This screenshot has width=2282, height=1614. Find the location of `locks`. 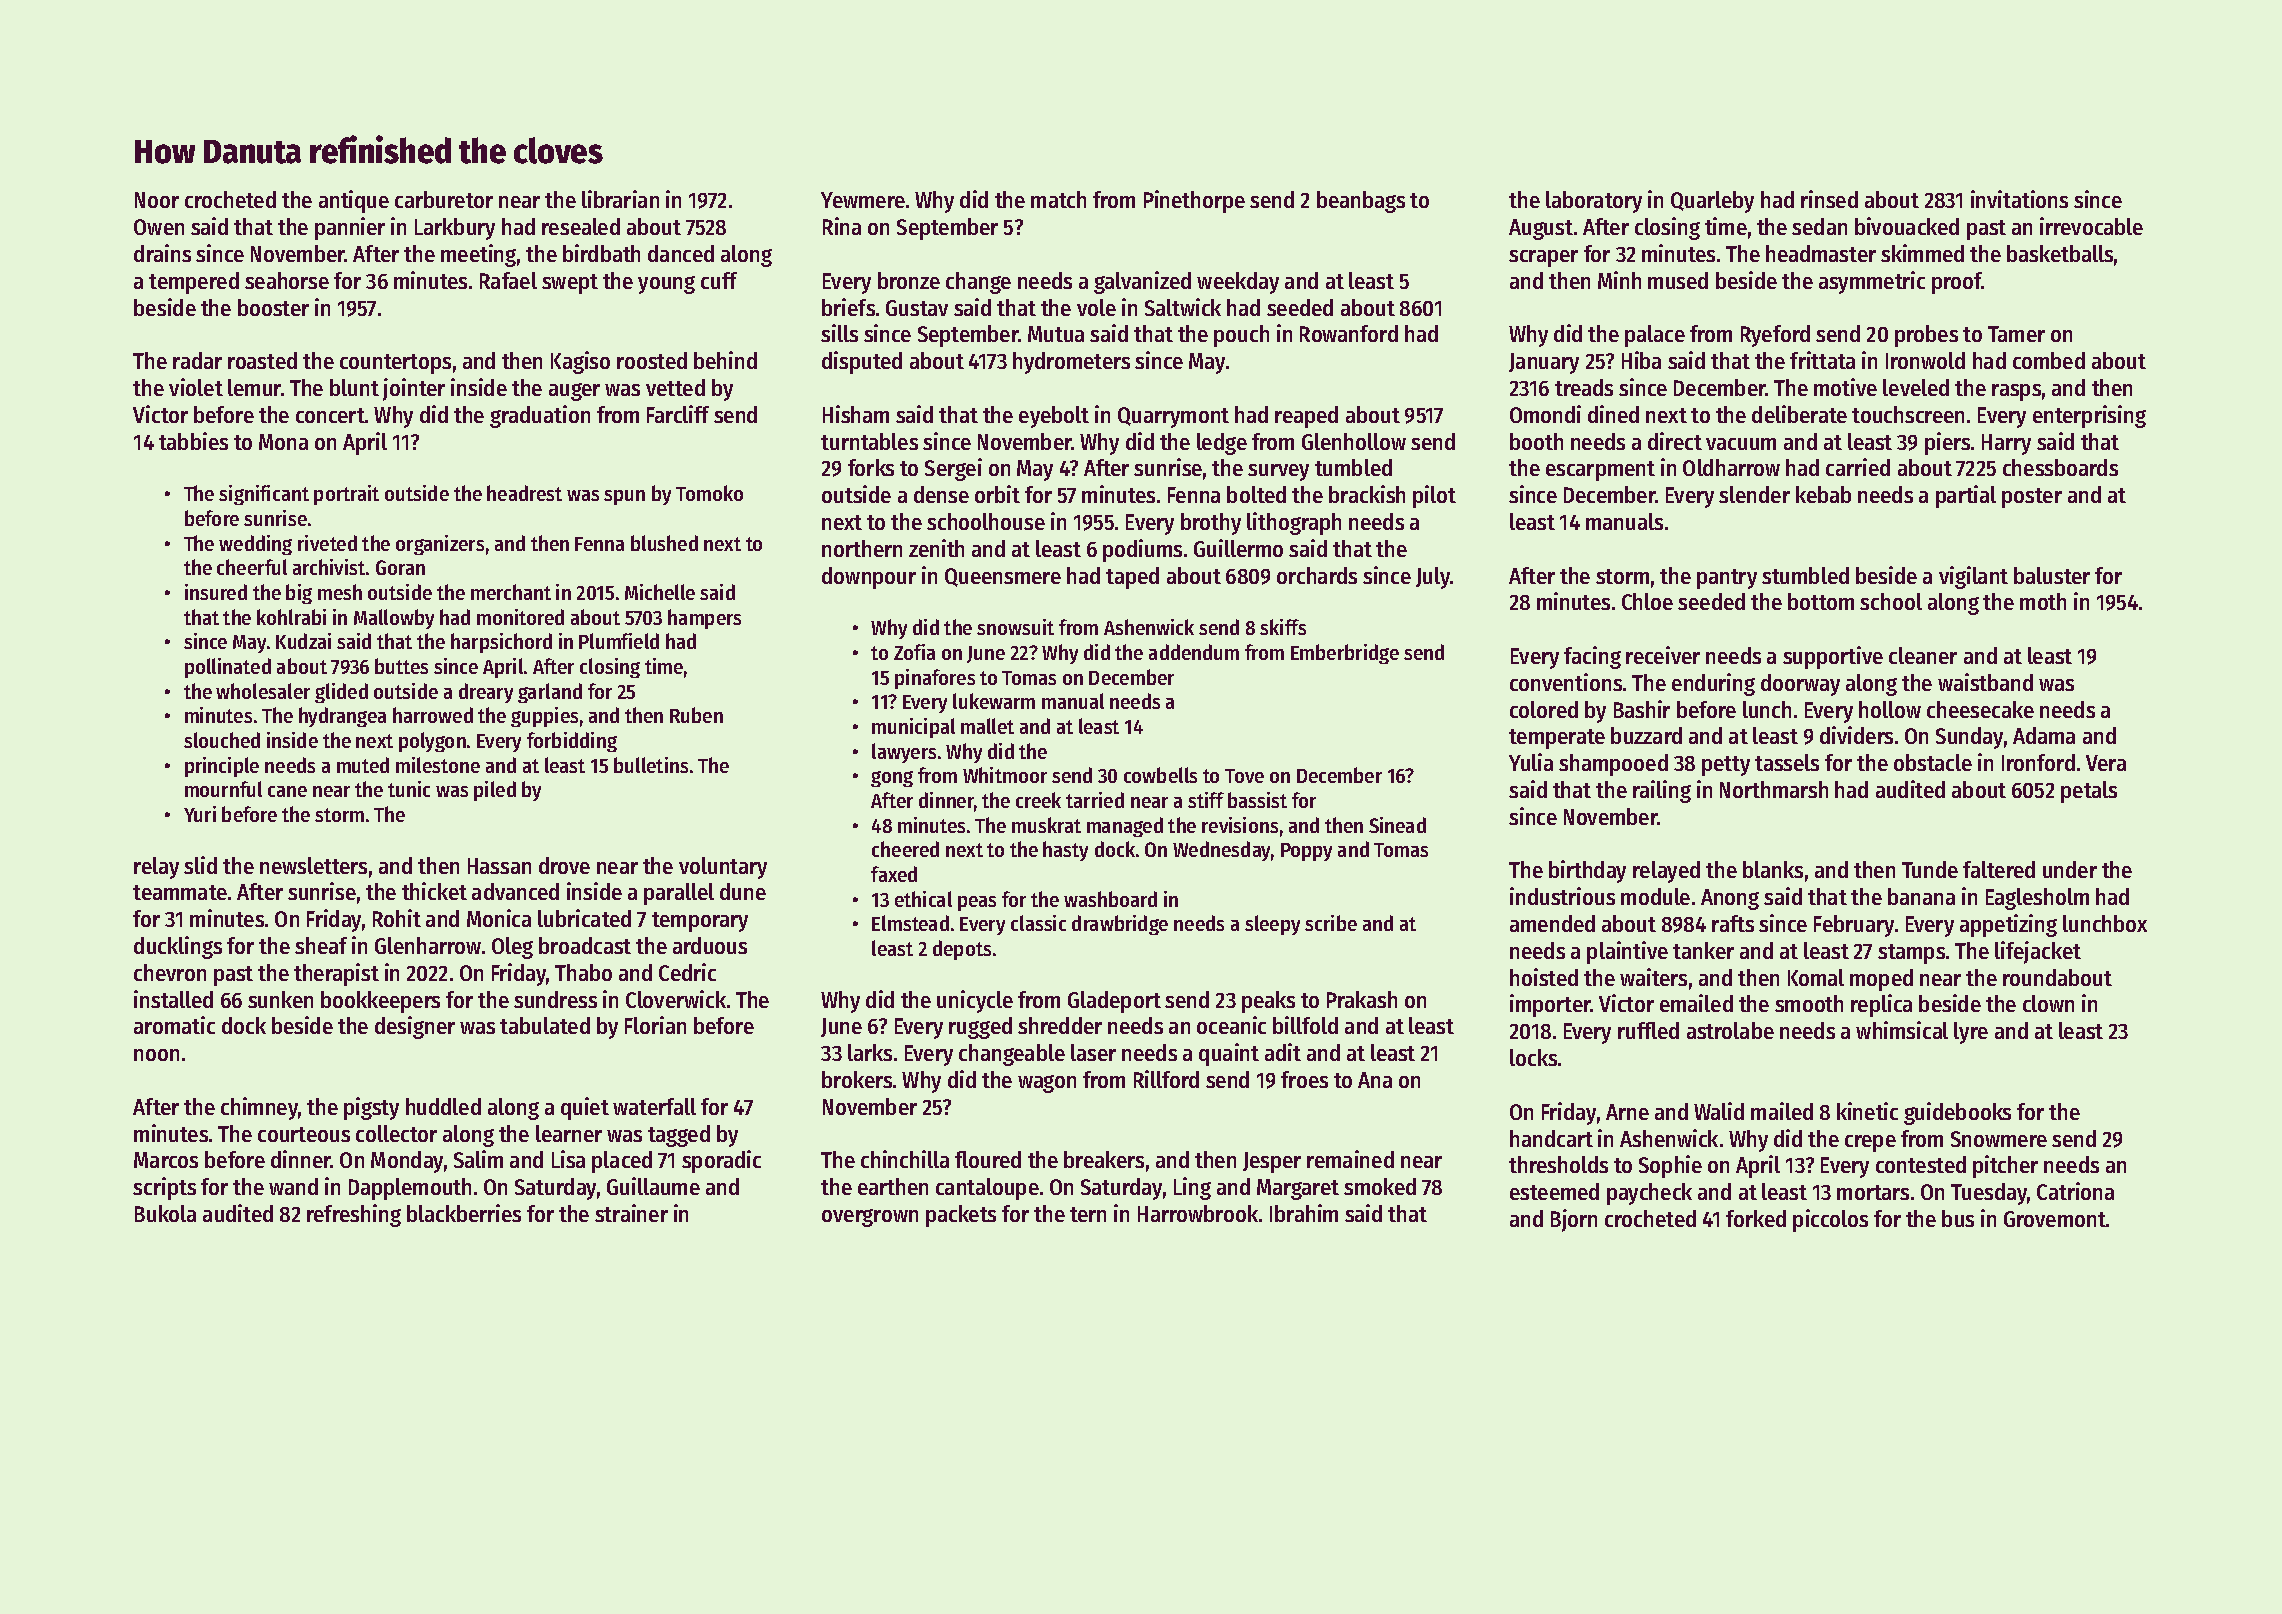

locks is located at coordinates (1533, 1057).
